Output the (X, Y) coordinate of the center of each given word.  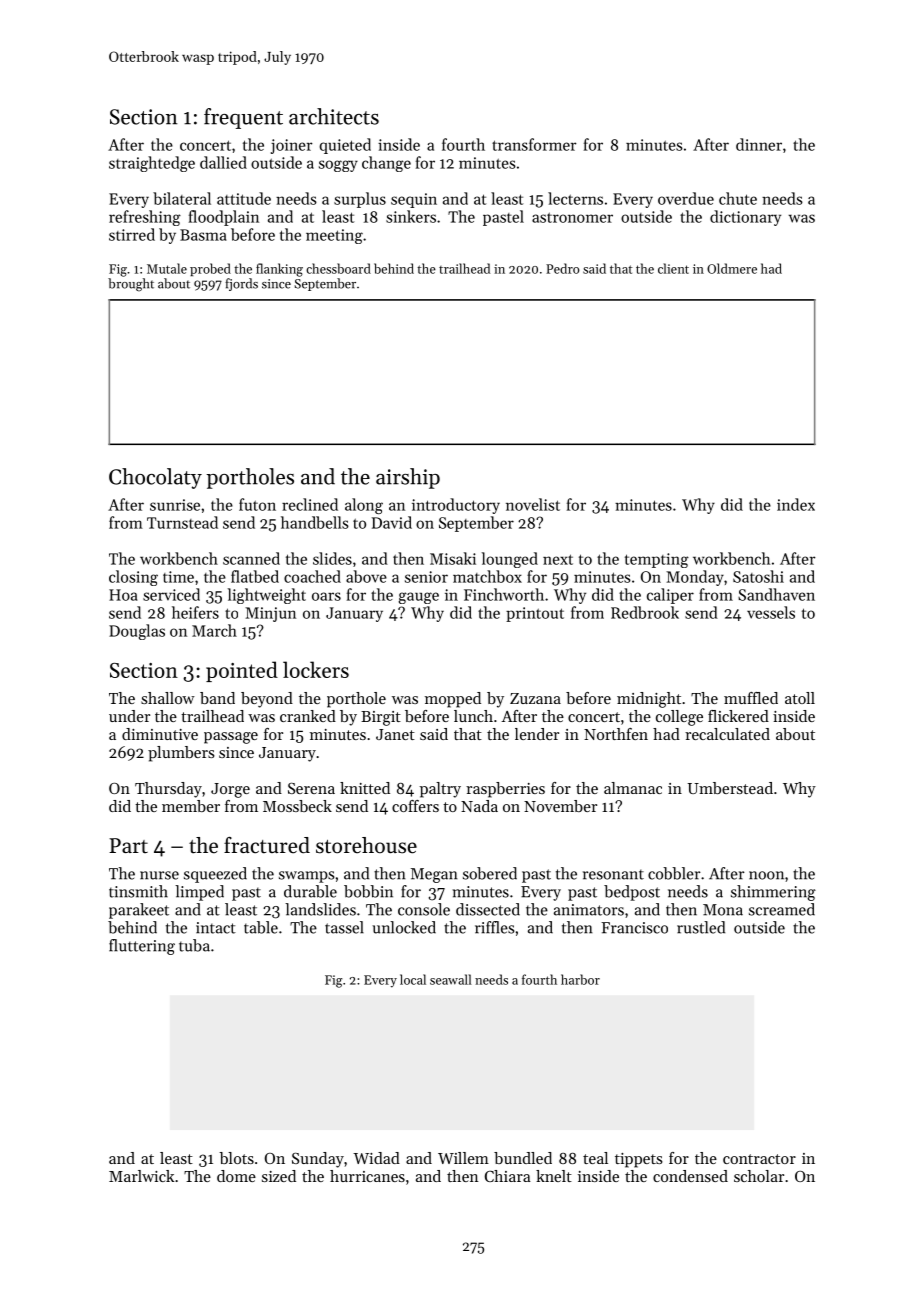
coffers (415, 806)
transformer (534, 144)
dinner (759, 144)
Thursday (168, 790)
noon (766, 875)
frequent (243, 118)
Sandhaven (776, 594)
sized (279, 1176)
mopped (453, 700)
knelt (554, 1176)
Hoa (123, 595)
